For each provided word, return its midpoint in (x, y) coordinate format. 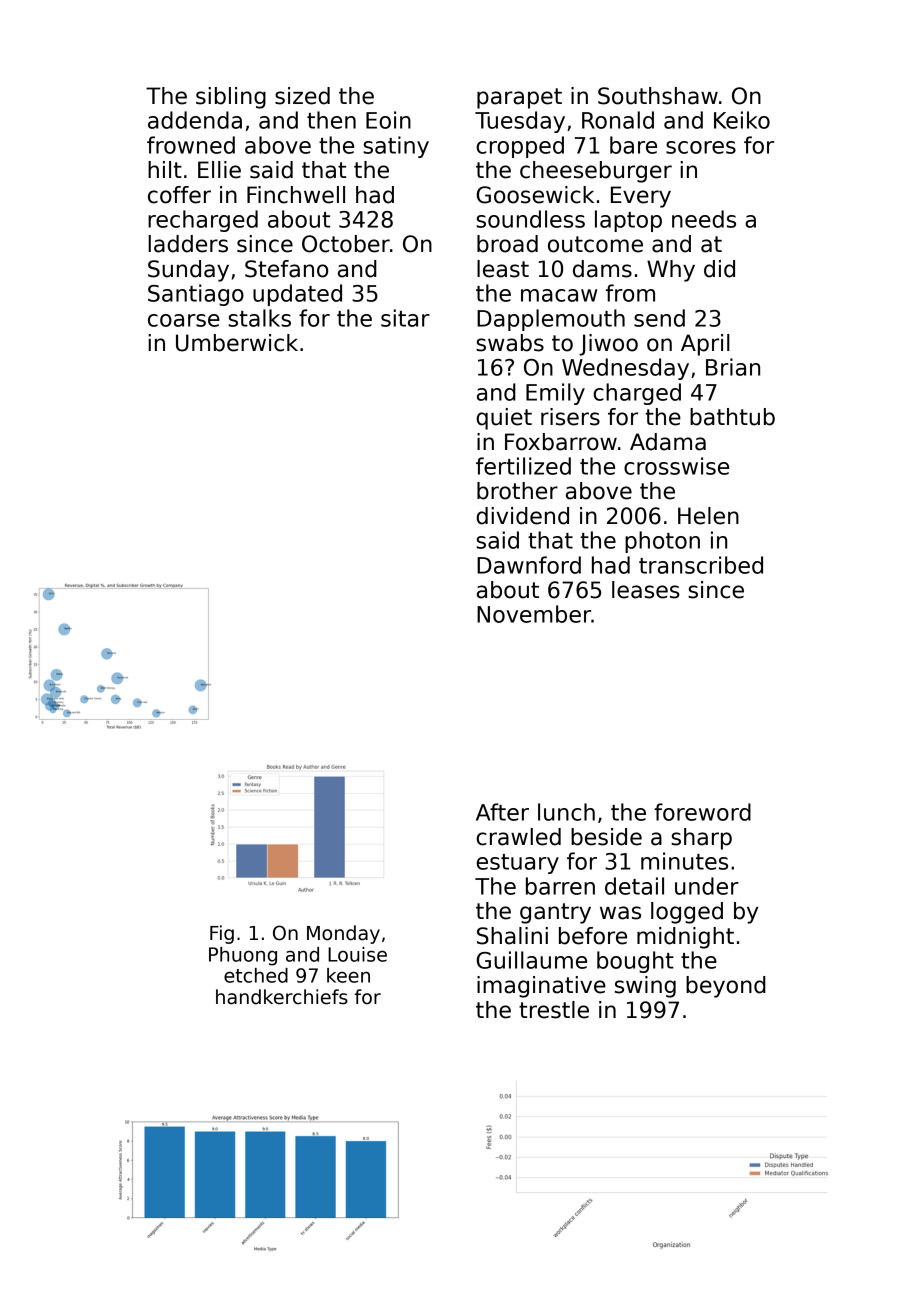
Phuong (243, 956)
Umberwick (237, 343)
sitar (405, 318)
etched (256, 975)
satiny (396, 147)
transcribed (701, 565)
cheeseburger (596, 172)
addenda (195, 120)
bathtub (732, 417)
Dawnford (529, 565)
